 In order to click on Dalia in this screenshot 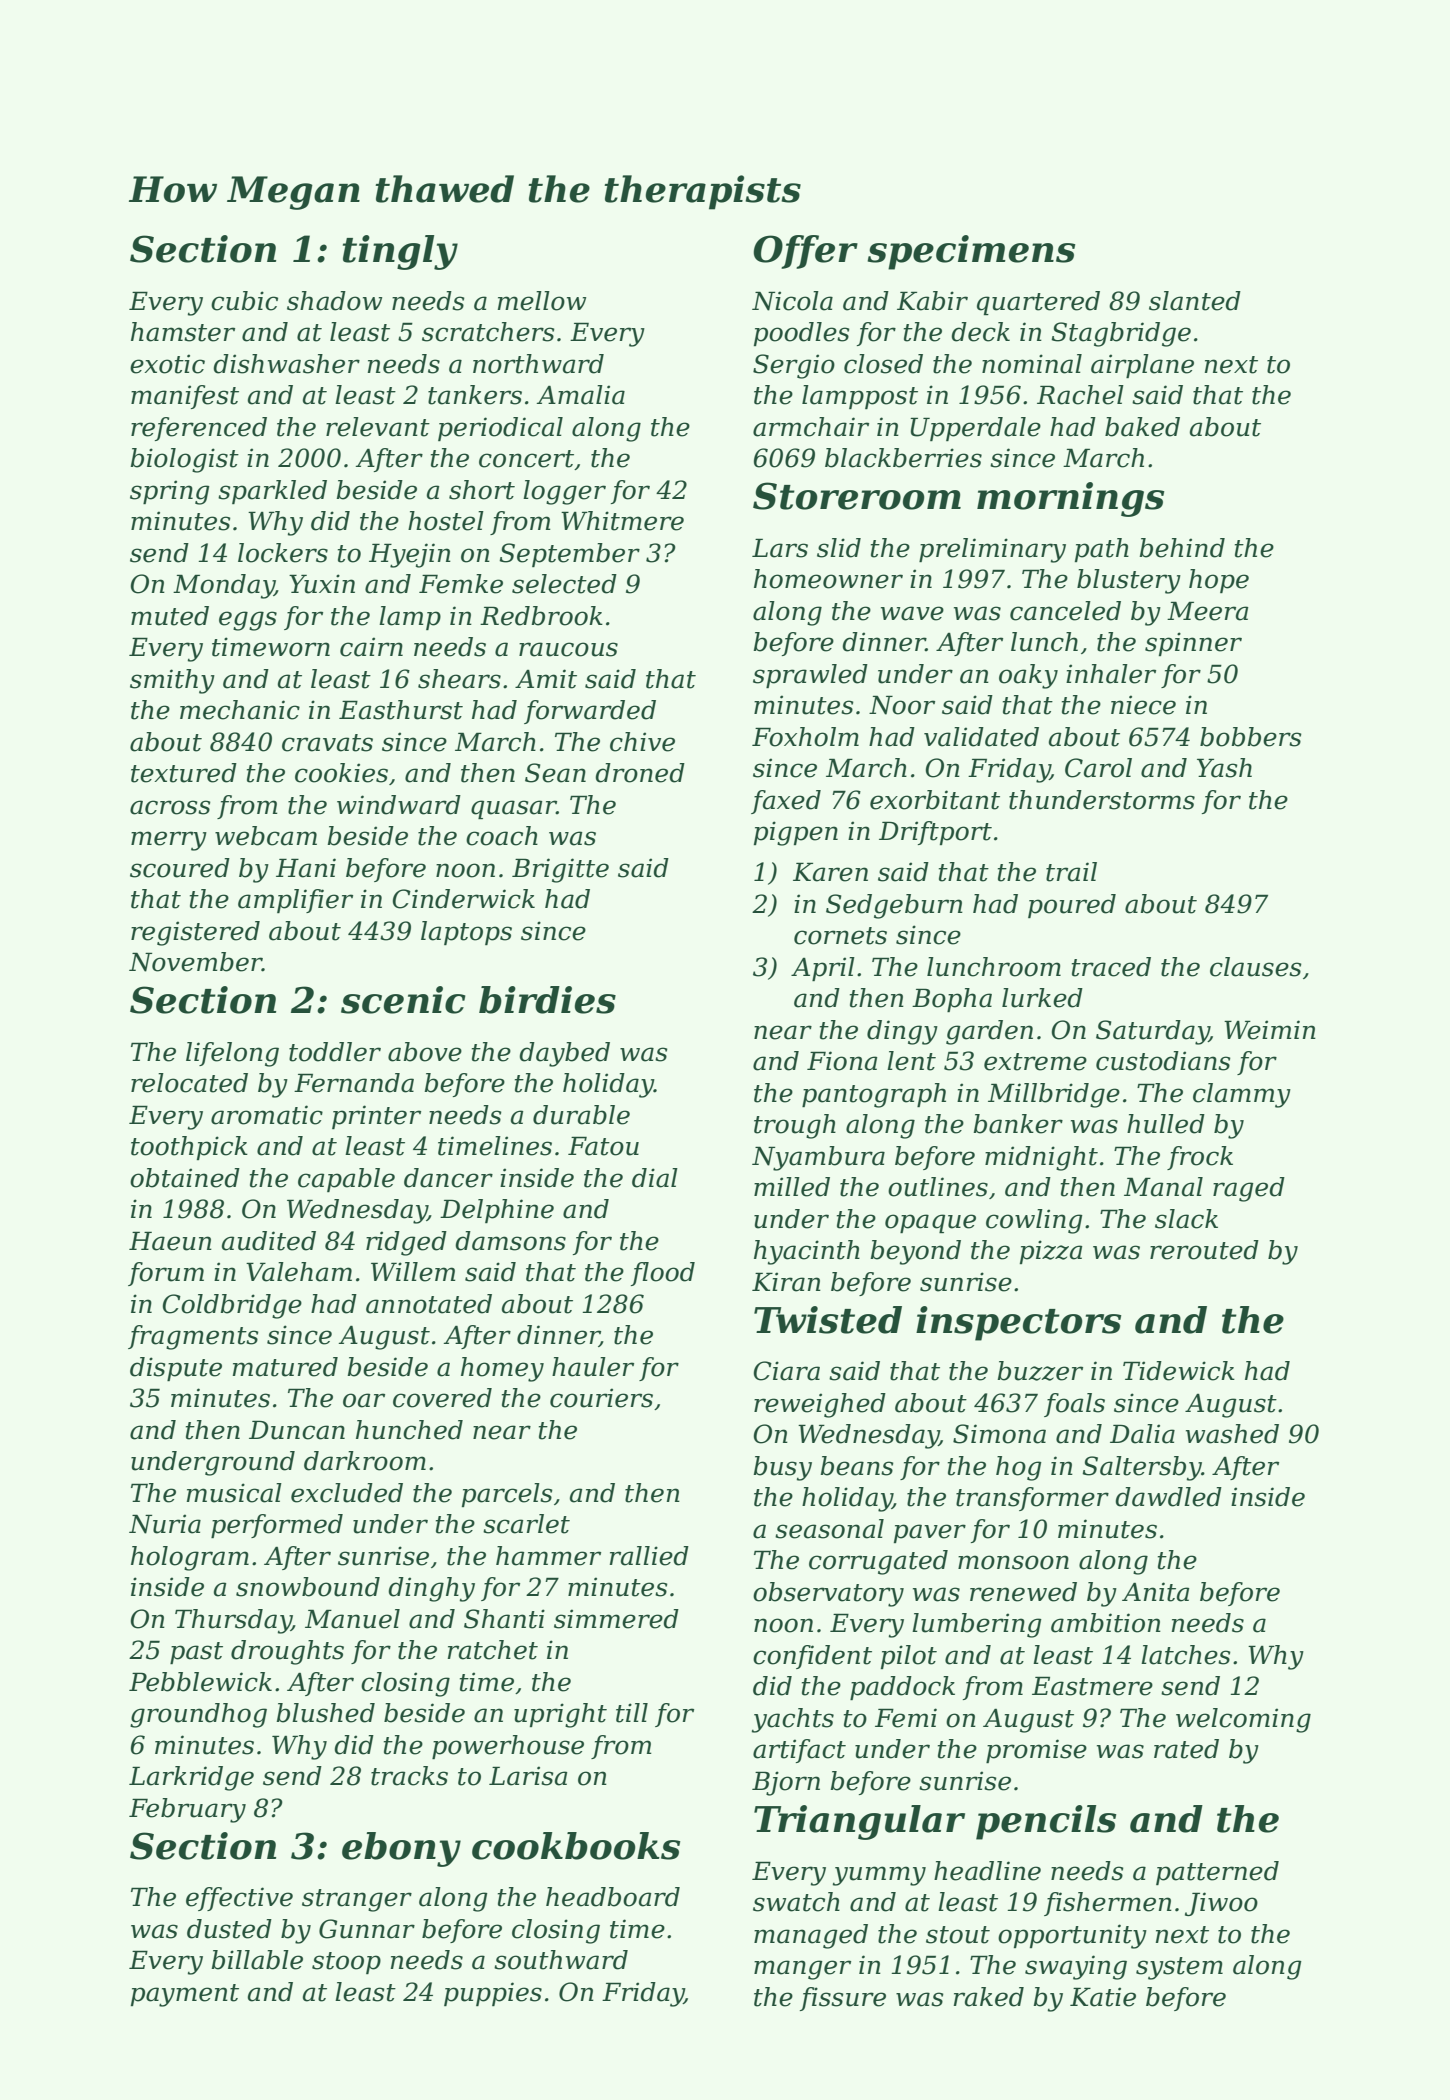, I will do `click(1142, 1434)`.
